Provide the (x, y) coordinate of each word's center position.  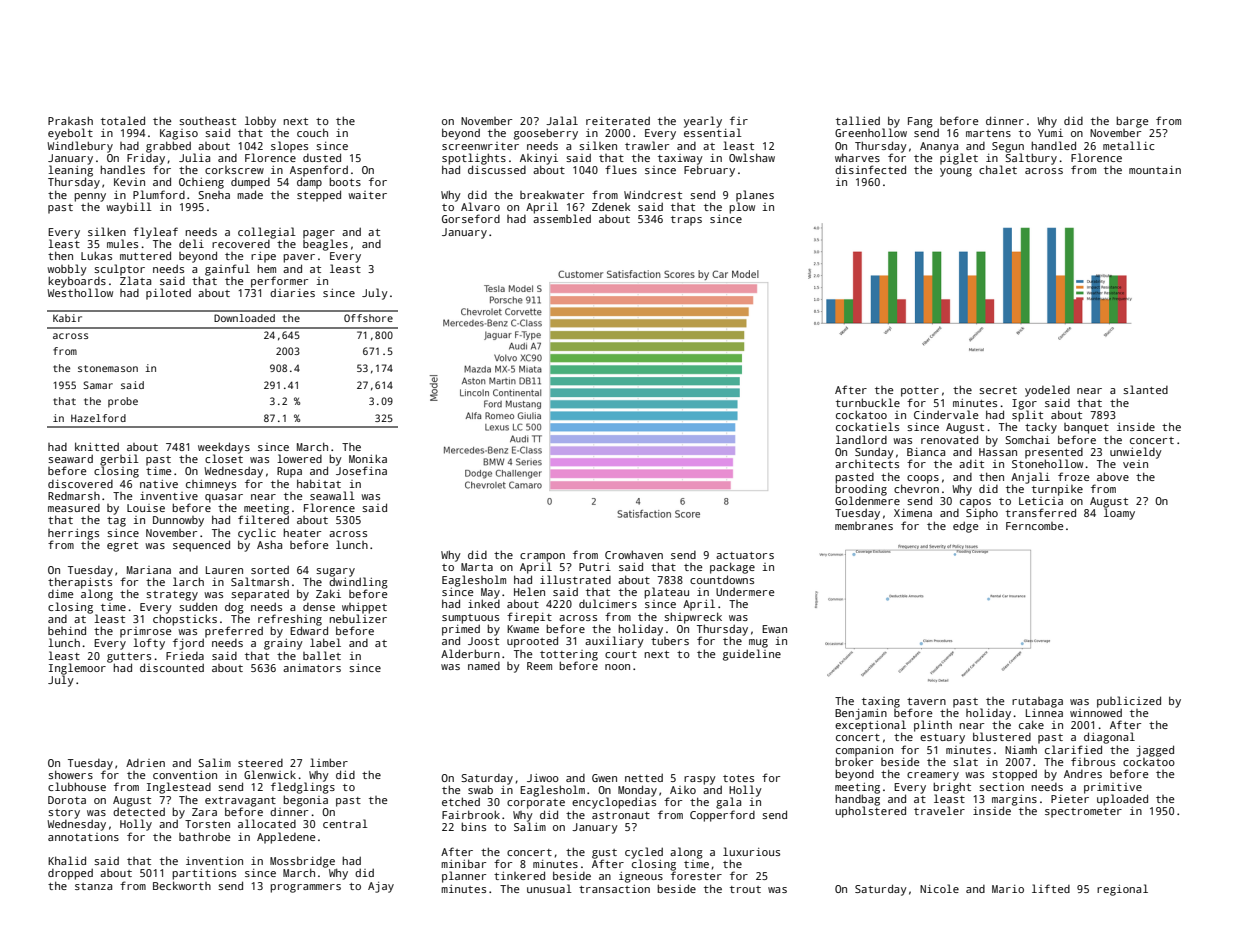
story (64, 814)
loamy (1119, 514)
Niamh (1021, 749)
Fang (920, 122)
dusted (322, 157)
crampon (542, 557)
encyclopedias (614, 803)
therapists (80, 583)
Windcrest (653, 194)
